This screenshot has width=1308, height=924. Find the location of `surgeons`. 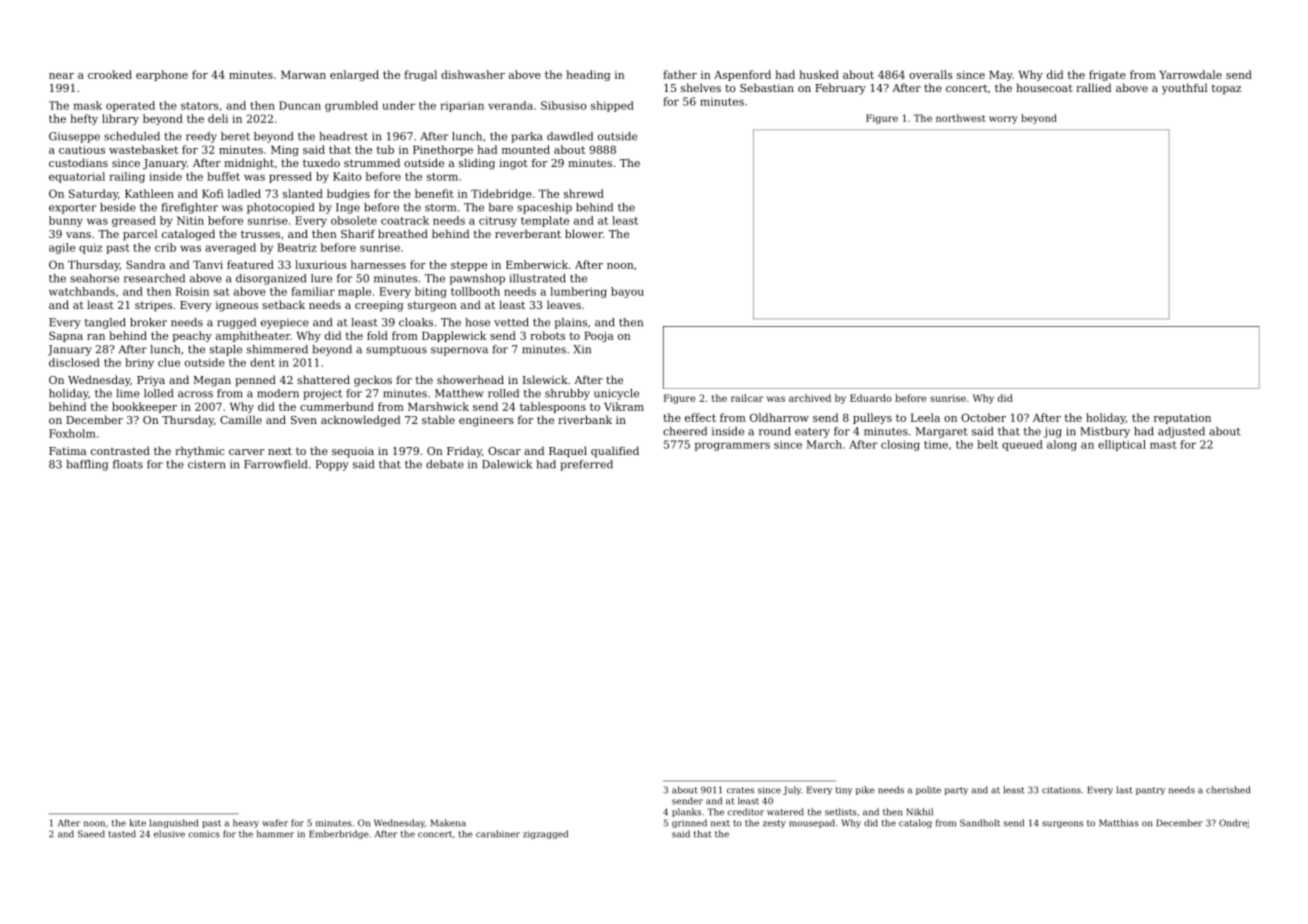

surgeons is located at coordinates (1062, 824).
